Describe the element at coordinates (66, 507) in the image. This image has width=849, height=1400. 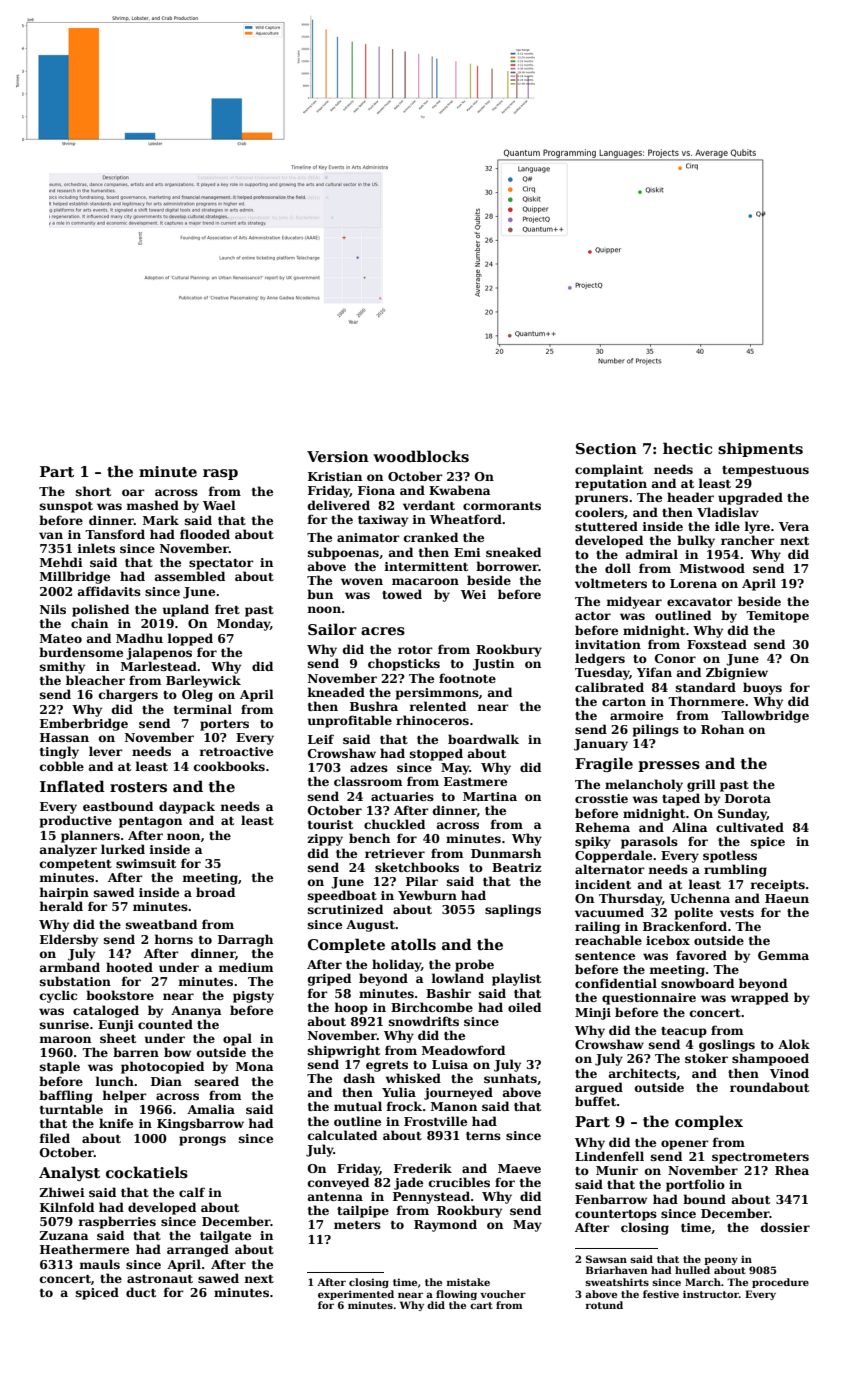
I see `sunspot` at that location.
